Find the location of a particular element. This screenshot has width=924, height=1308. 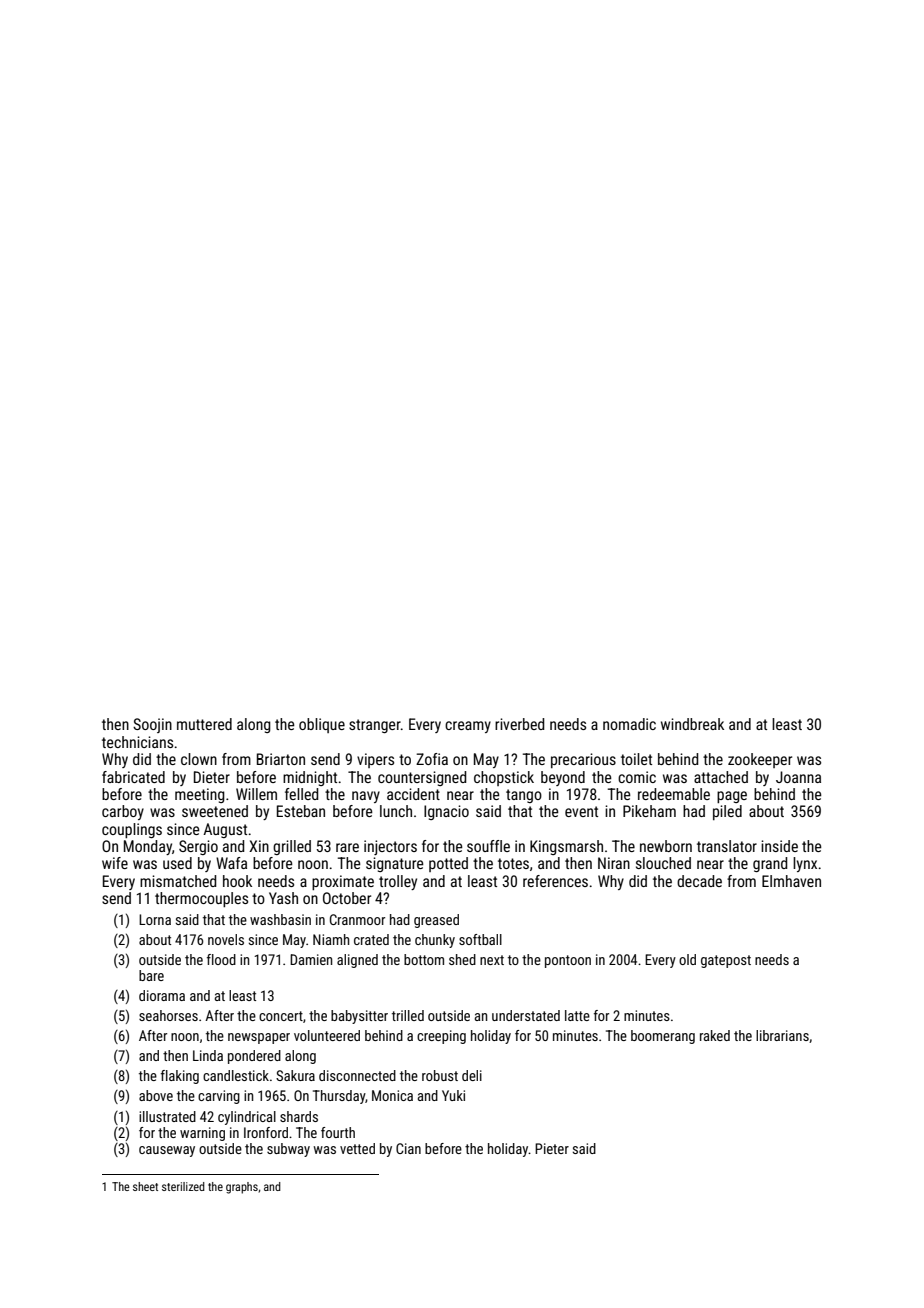

next is located at coordinates (492, 960).
